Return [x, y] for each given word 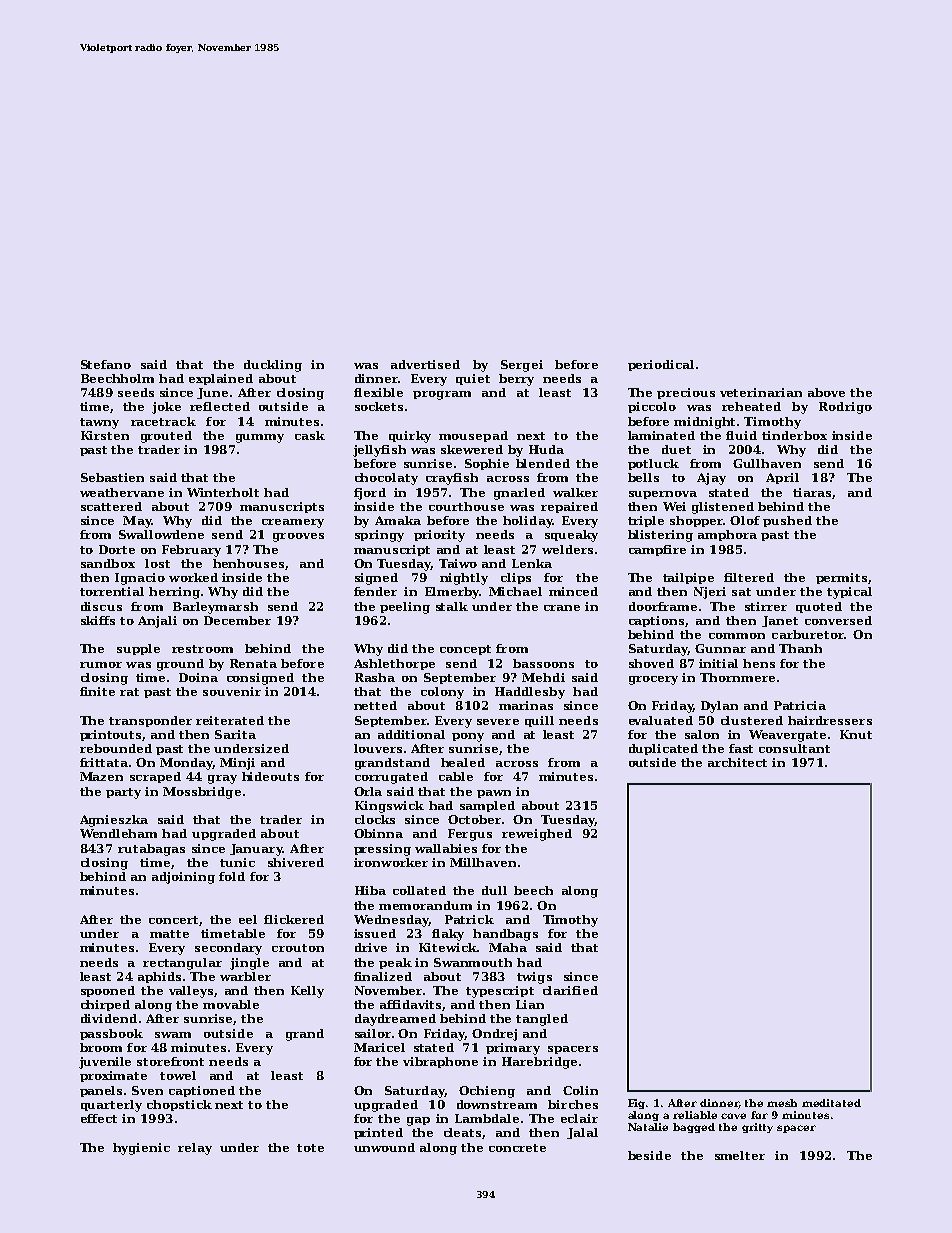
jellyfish [379, 451]
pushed [787, 521]
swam [173, 1035]
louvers [378, 748]
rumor [101, 665]
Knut [856, 734]
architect [737, 762]
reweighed [537, 835]
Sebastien [112, 477]
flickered [294, 919]
